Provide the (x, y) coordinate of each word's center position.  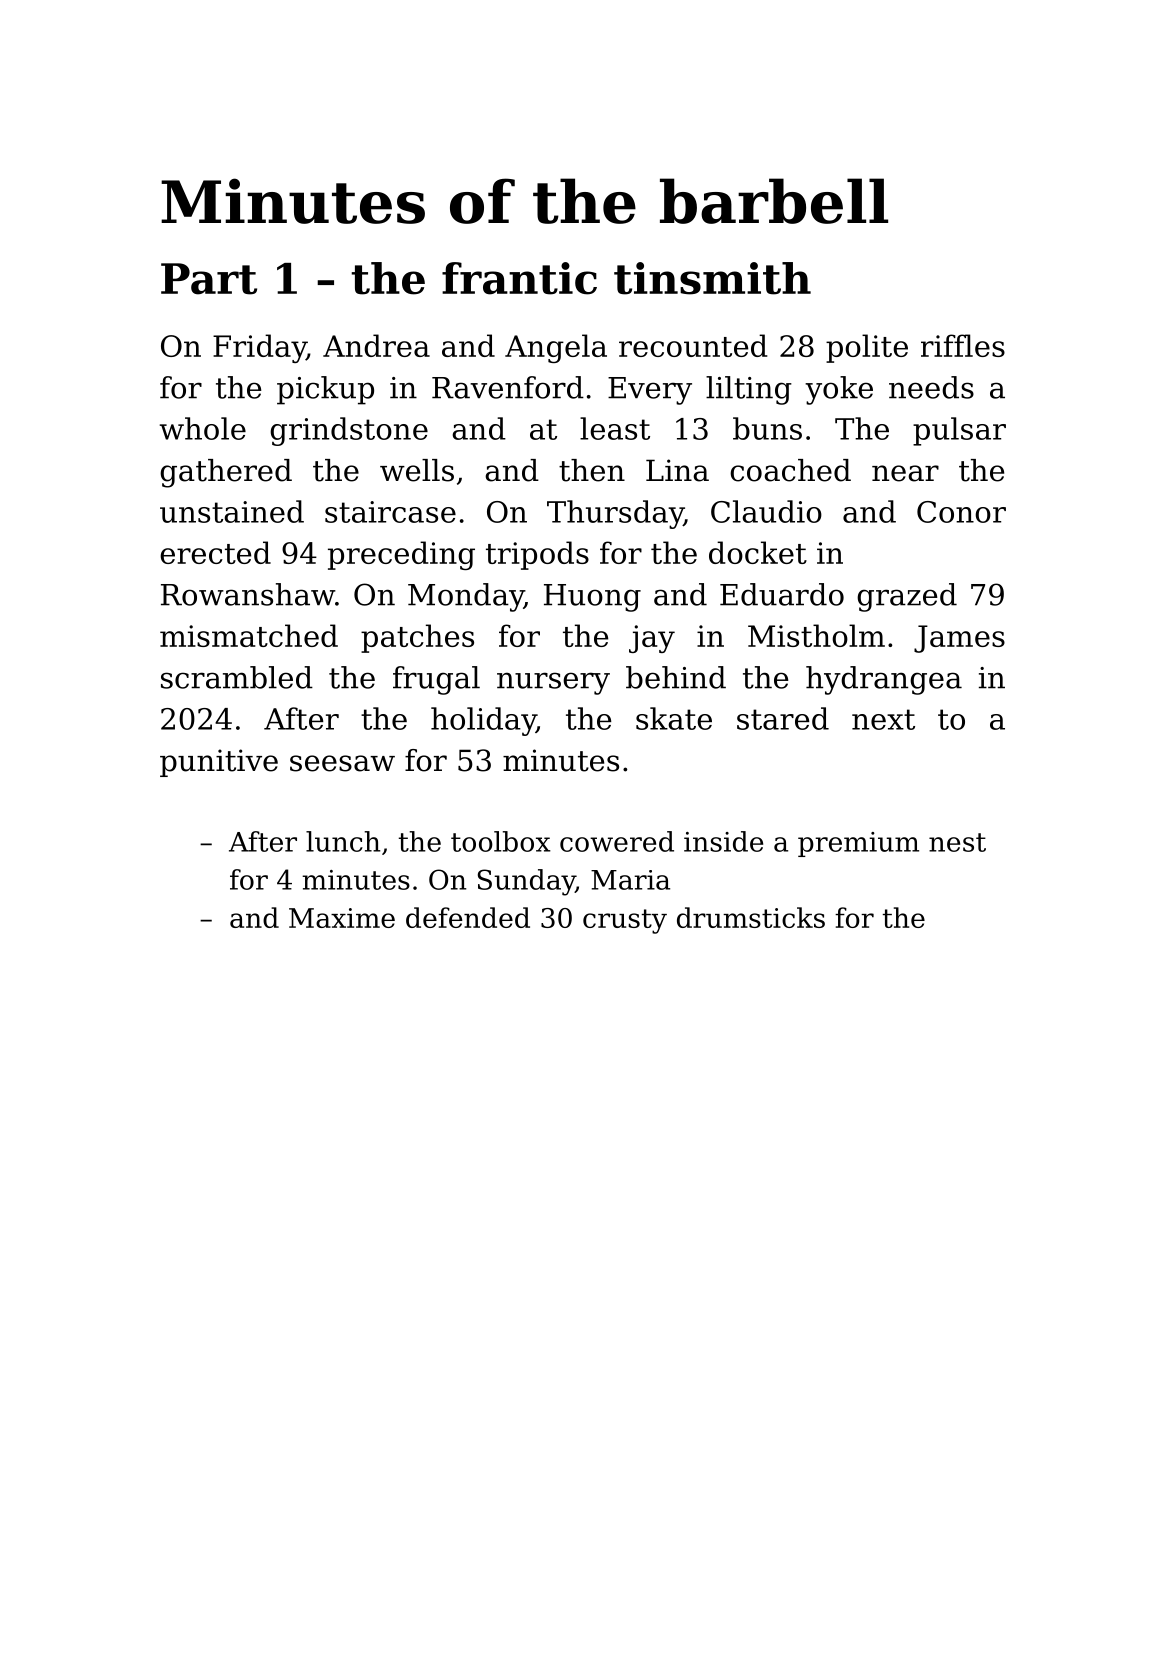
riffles (963, 345)
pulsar (959, 431)
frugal (436, 680)
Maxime (342, 918)
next (883, 719)
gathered (226, 473)
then (592, 470)
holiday (483, 721)
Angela (556, 348)
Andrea (376, 345)
